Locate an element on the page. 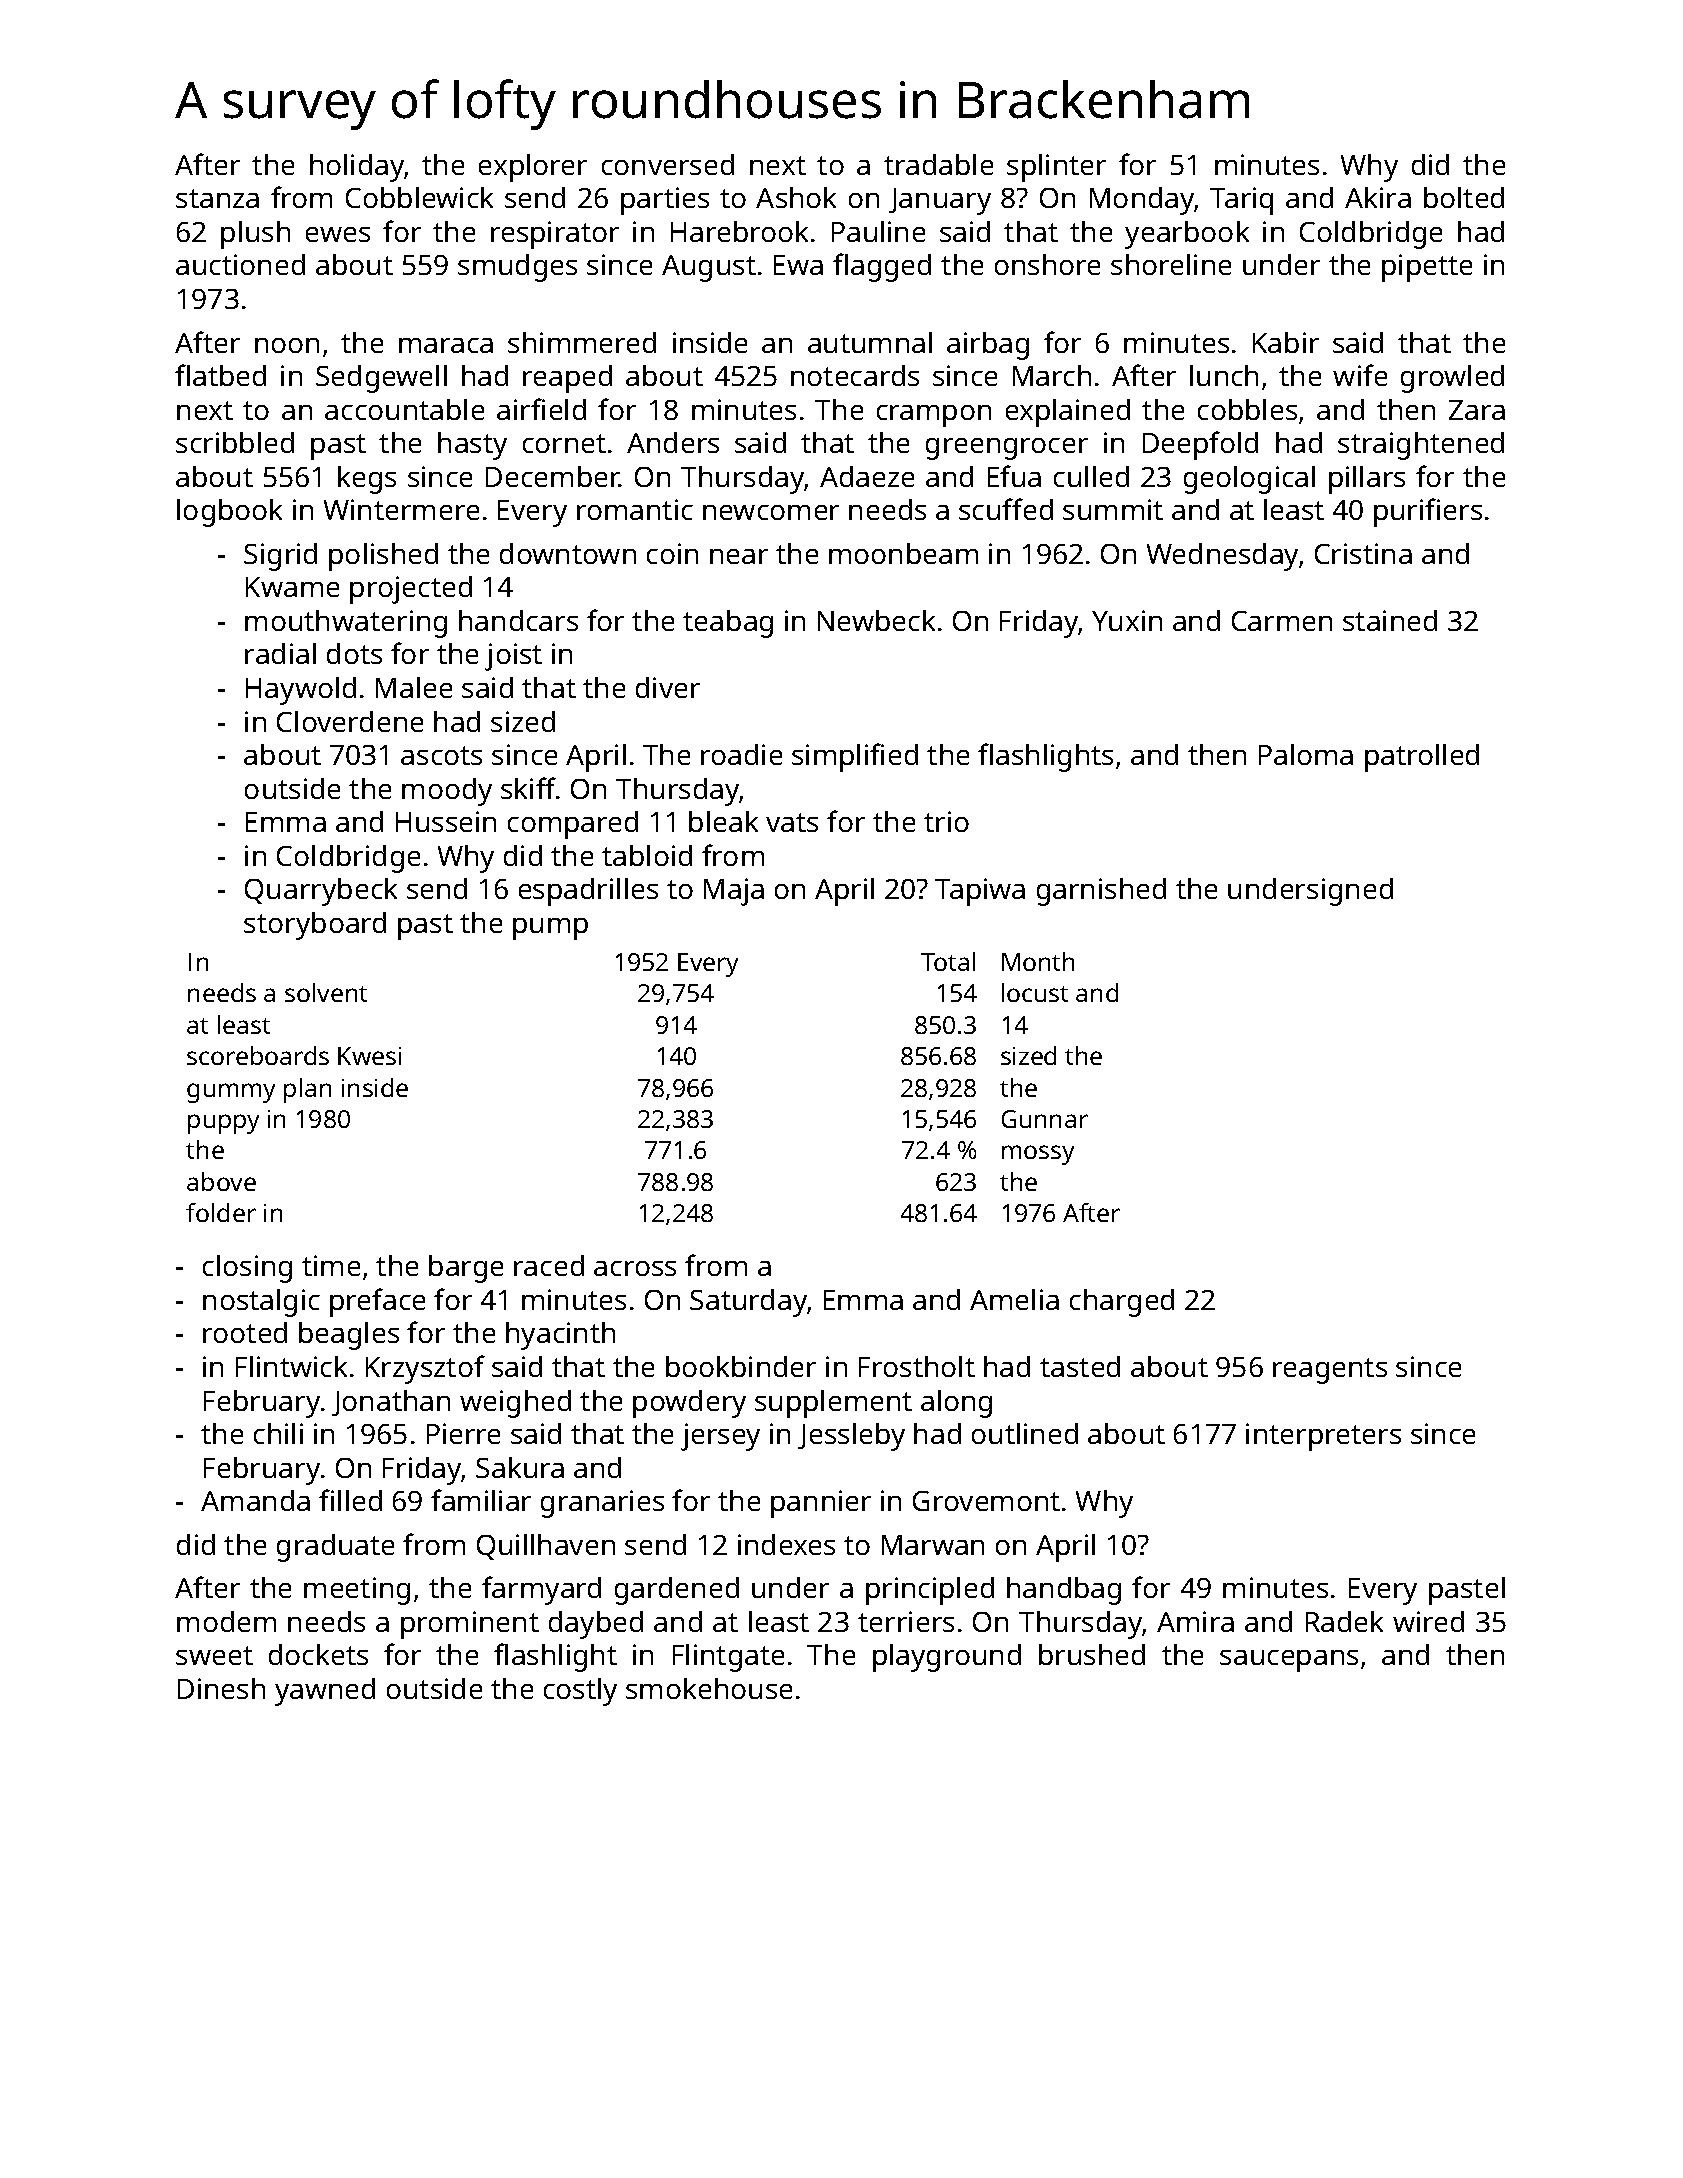 This document has width=1683, height=2178. geological is located at coordinates (1249, 480).
